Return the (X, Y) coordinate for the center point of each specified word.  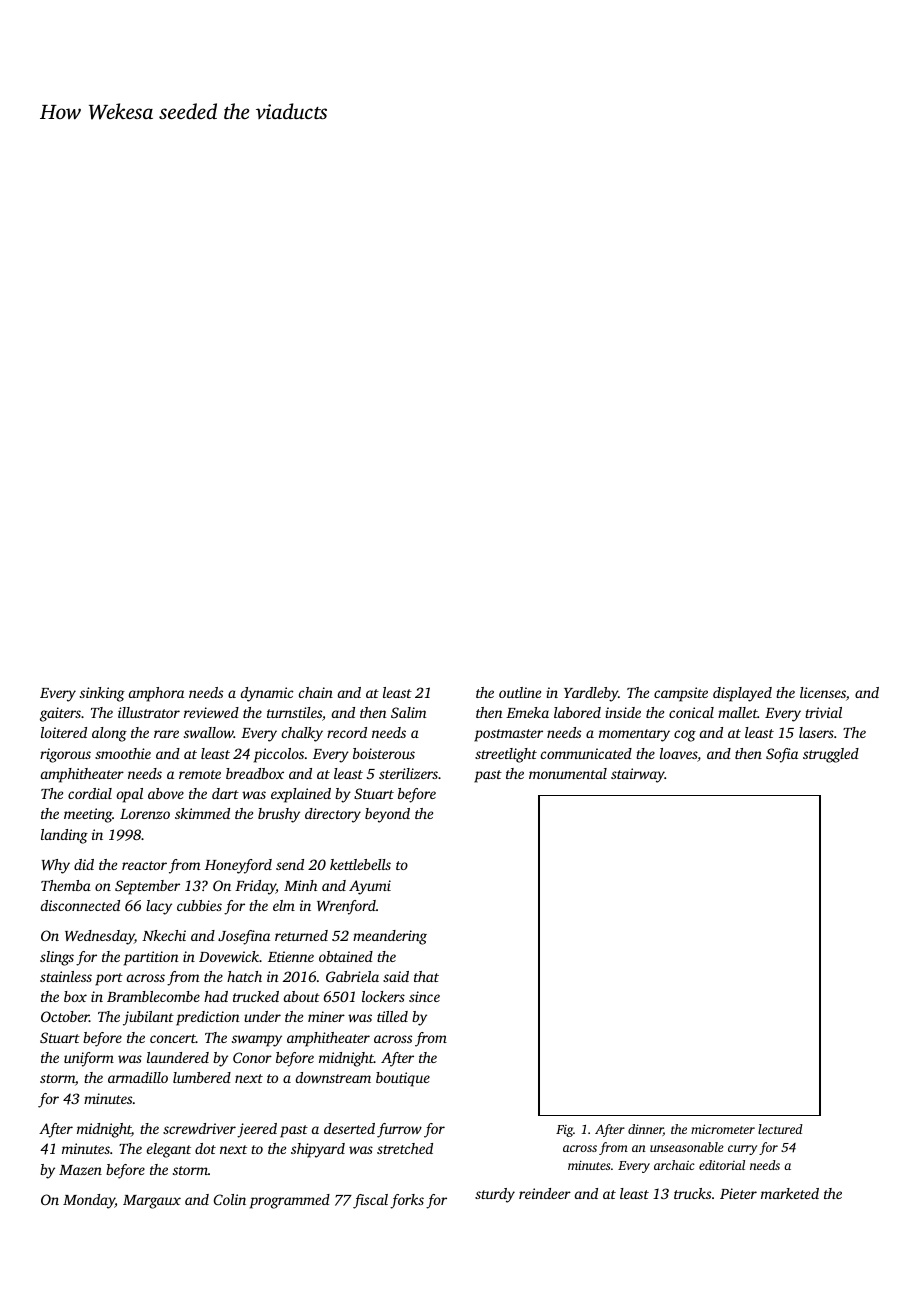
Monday (89, 1201)
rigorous (65, 755)
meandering (390, 937)
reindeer (545, 1193)
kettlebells (360, 864)
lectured (780, 1129)
